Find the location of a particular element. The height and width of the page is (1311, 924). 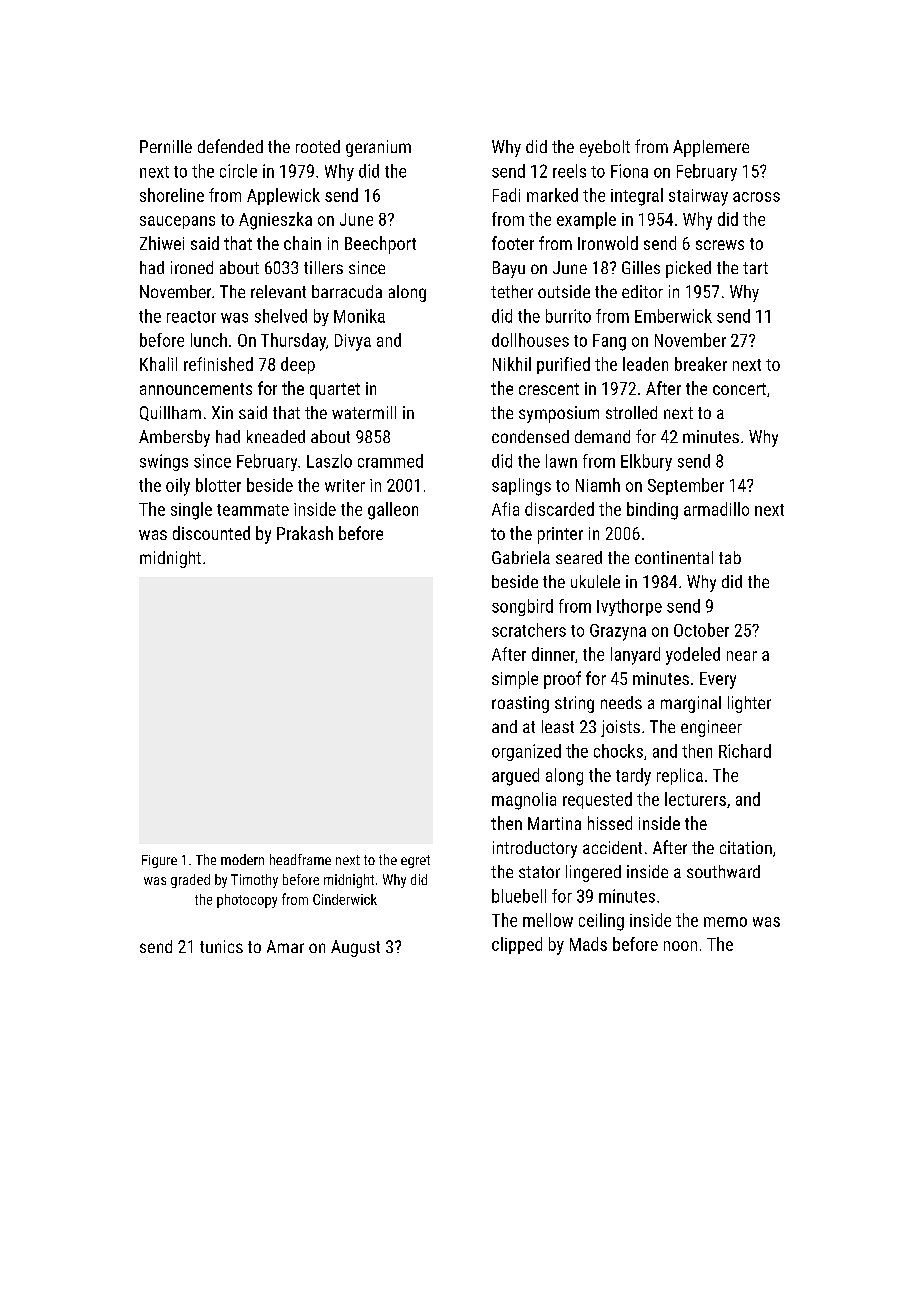

saucepans is located at coordinates (177, 222).
